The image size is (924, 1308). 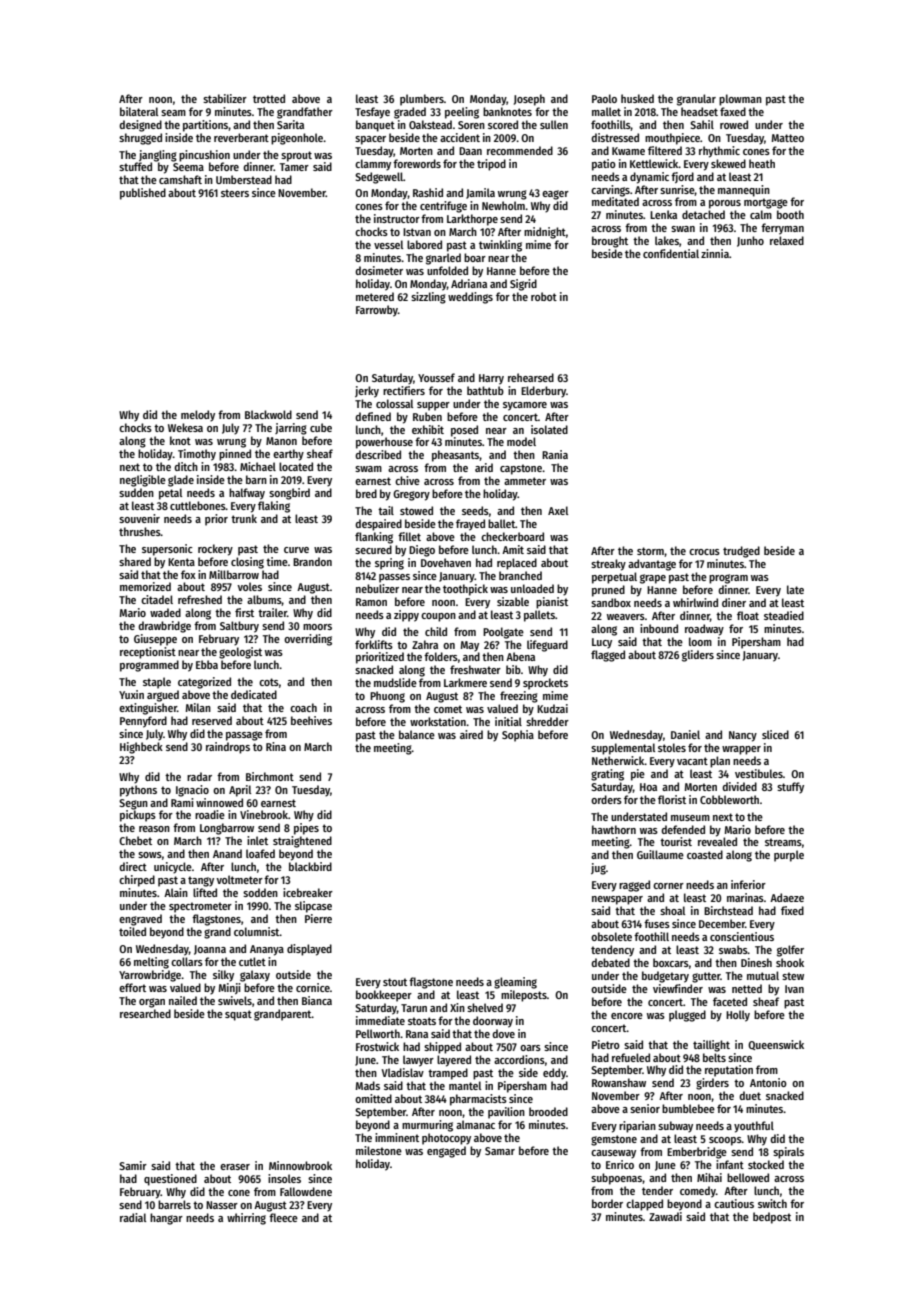 I want to click on trotted, so click(x=269, y=98).
